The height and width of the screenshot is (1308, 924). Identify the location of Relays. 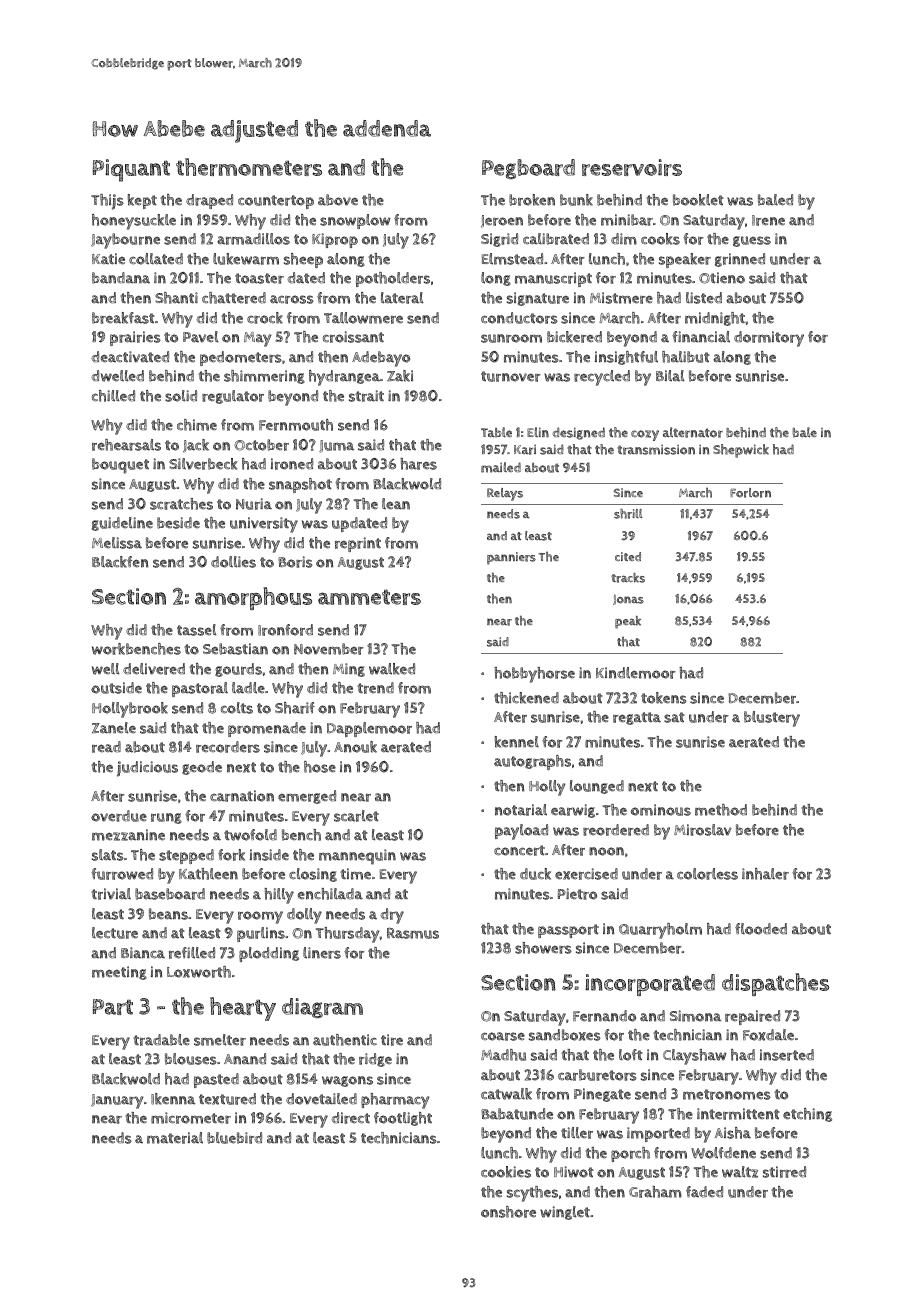
(505, 494).
